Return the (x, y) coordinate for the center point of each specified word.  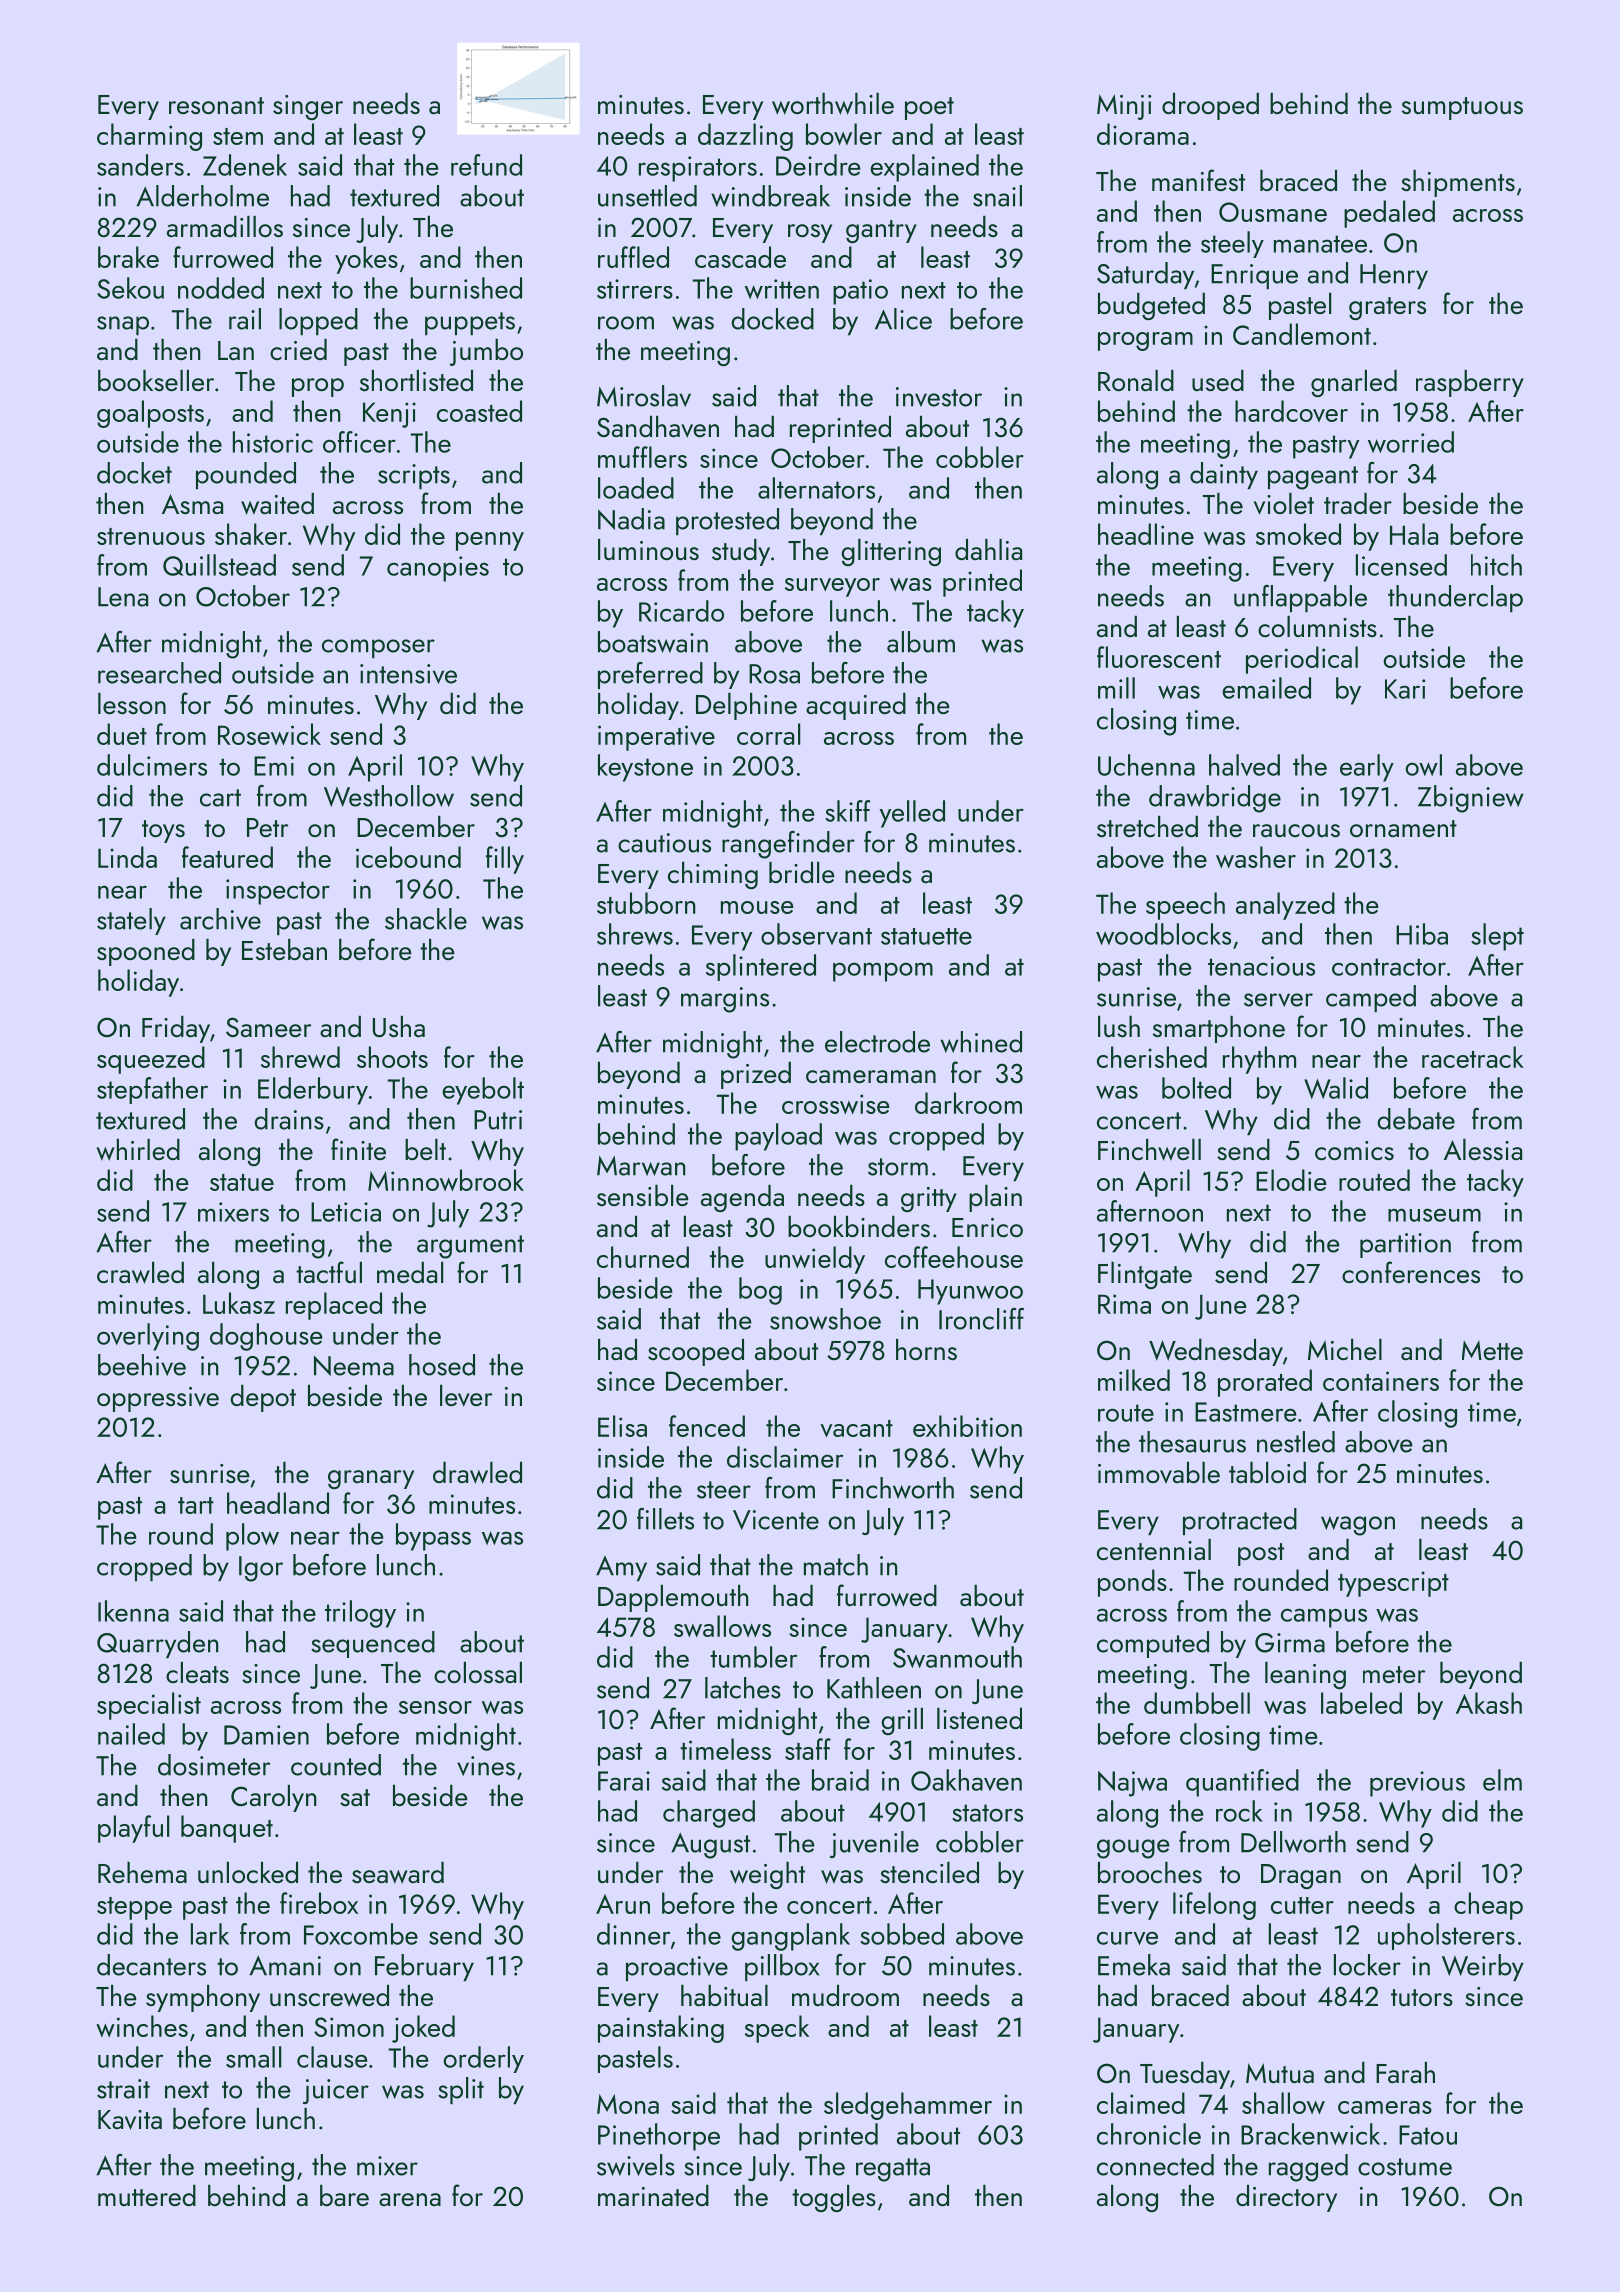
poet (929, 108)
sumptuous (1462, 108)
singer (308, 107)
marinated (653, 2195)
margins (725, 1000)
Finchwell (1149, 1150)
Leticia (346, 1212)
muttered (147, 2195)
